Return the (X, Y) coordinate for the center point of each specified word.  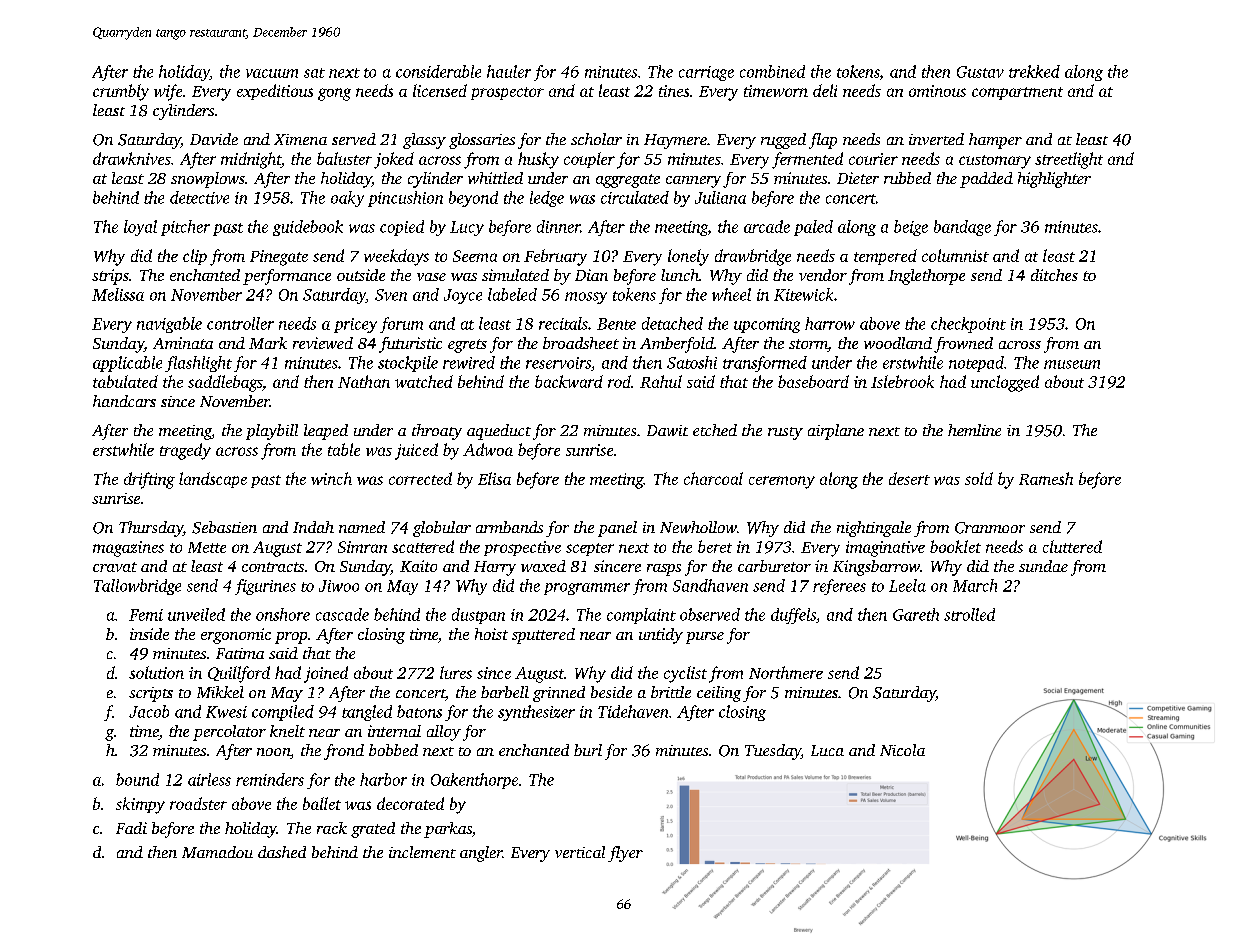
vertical (580, 852)
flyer (625, 854)
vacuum (272, 73)
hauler (509, 71)
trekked (1034, 71)
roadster (198, 803)
